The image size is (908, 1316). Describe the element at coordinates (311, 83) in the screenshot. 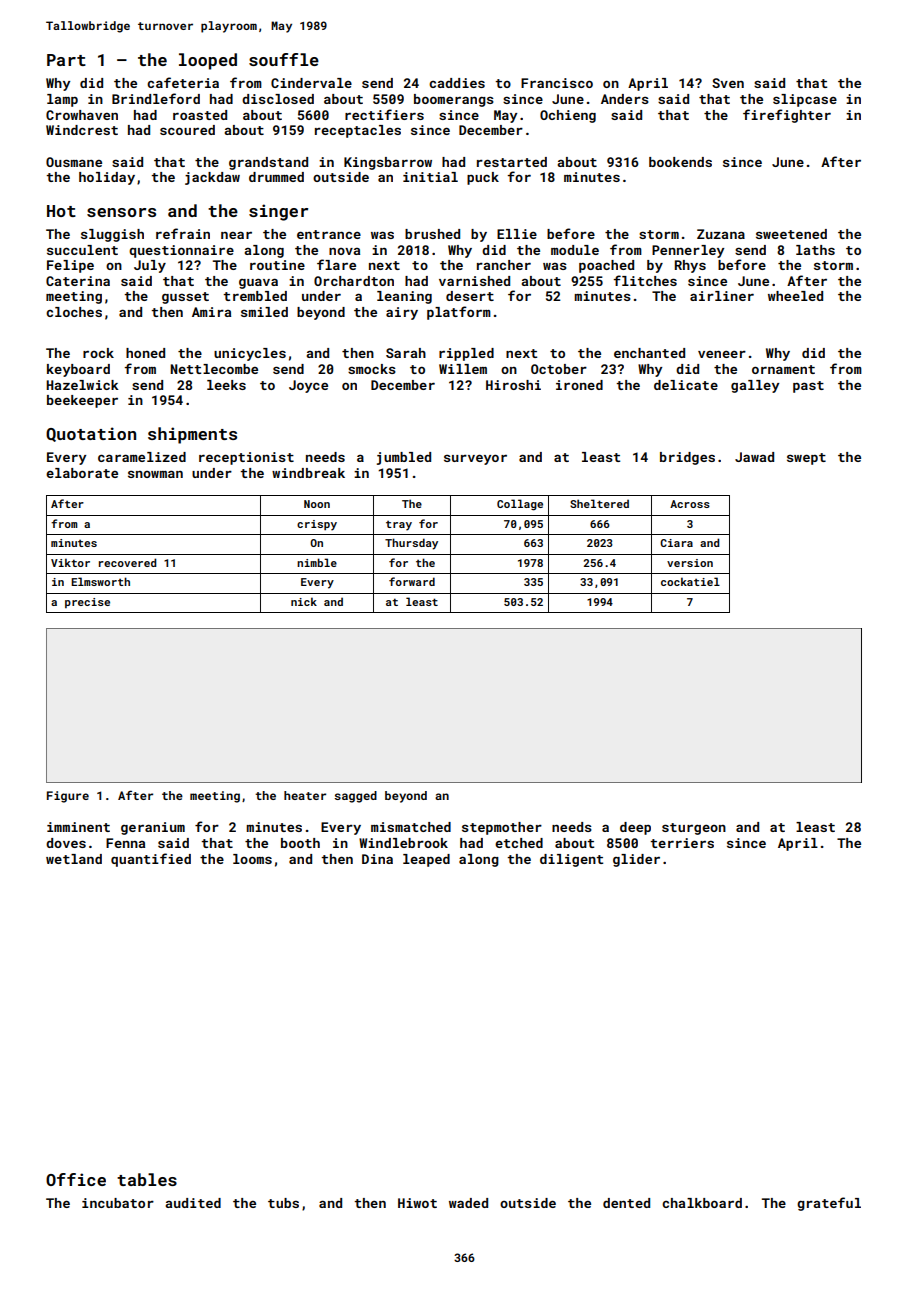

I see `Cindervale` at that location.
